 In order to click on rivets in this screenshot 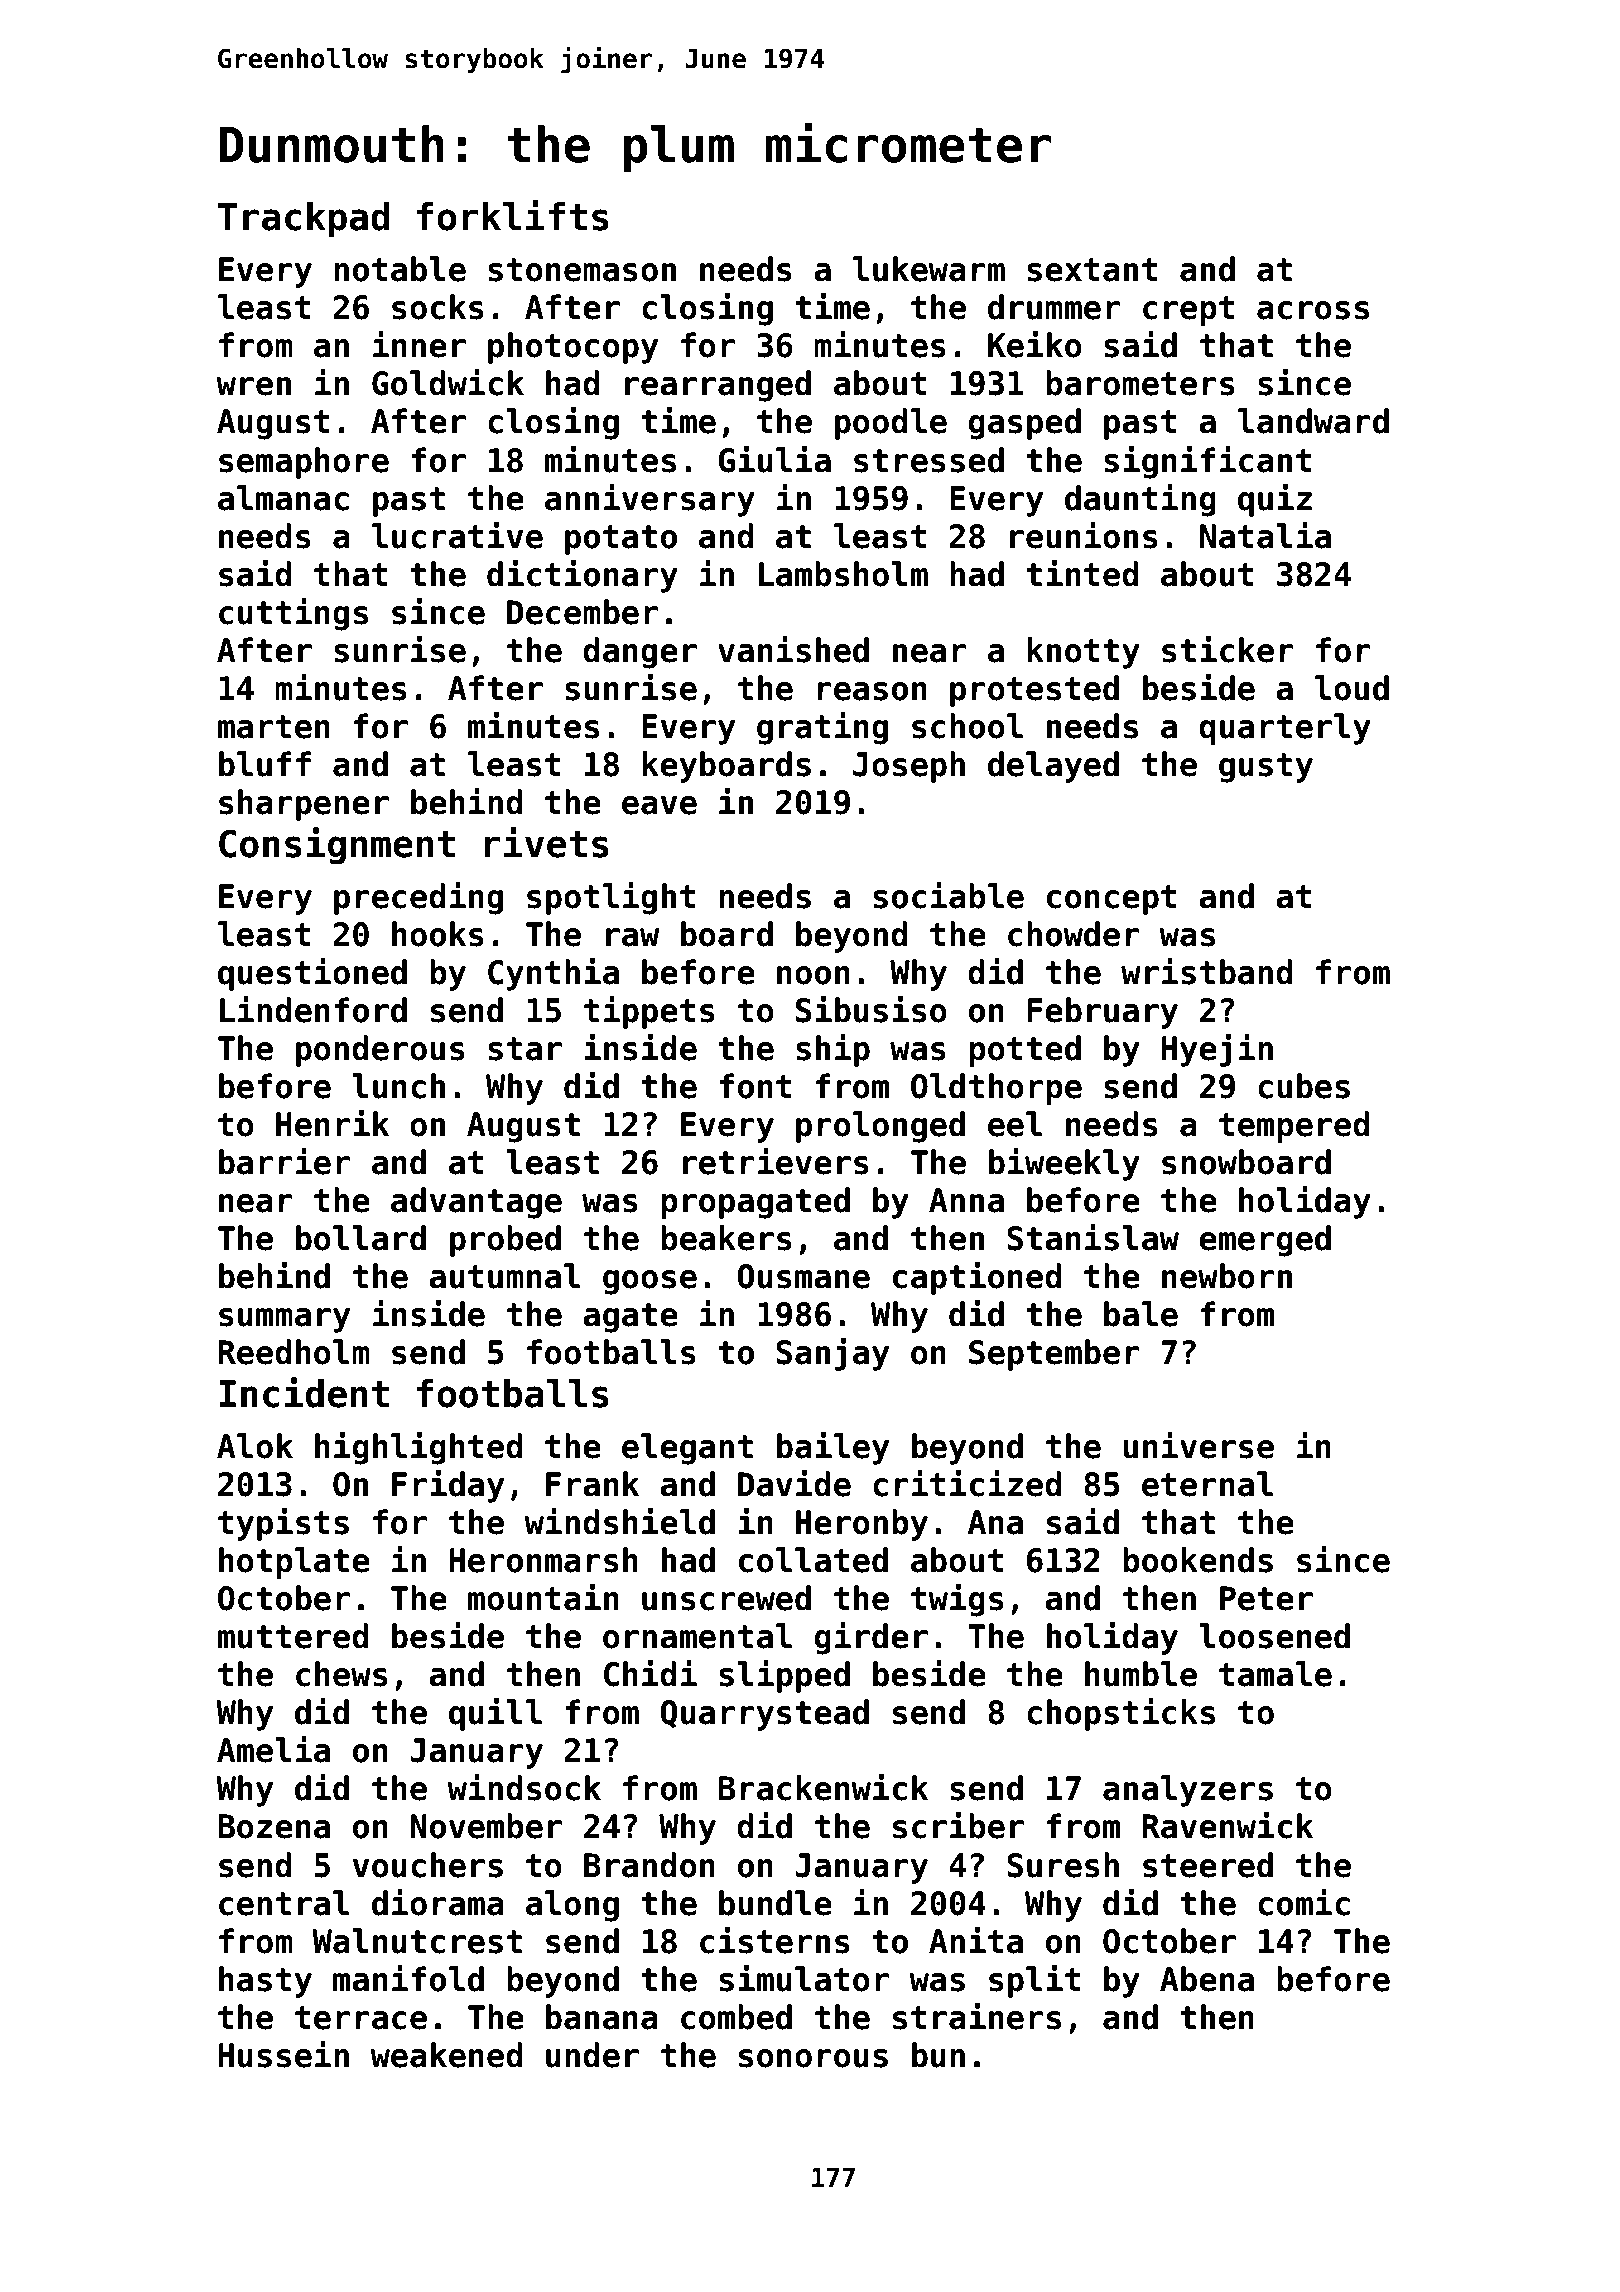, I will do `click(546, 842)`.
